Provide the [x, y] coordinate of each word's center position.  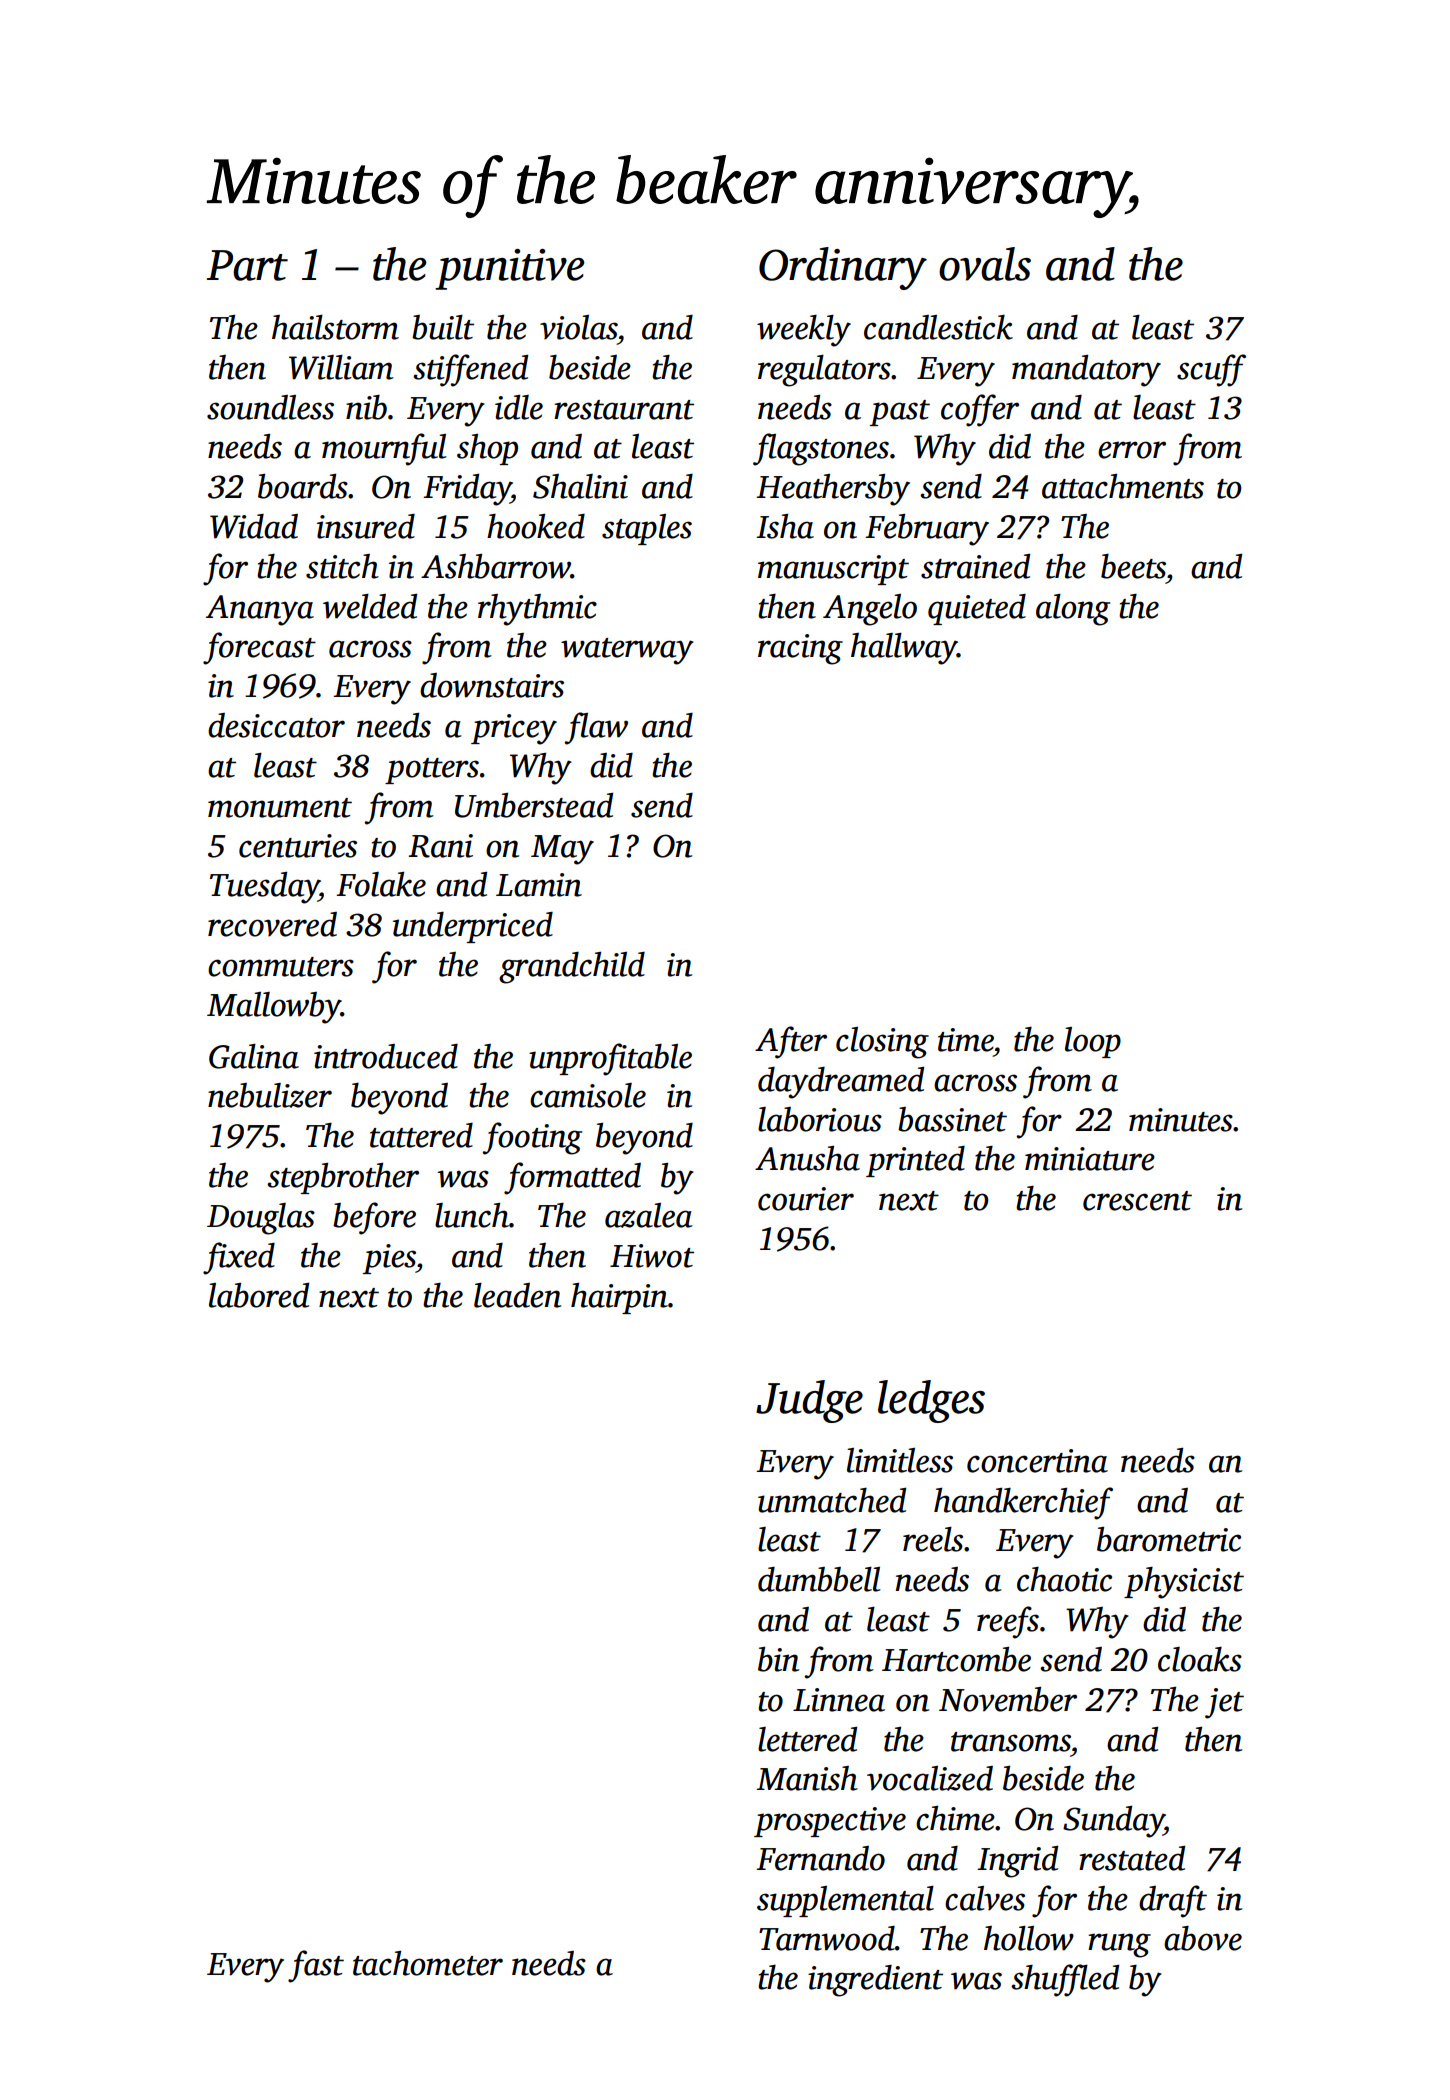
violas [578, 327]
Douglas [261, 1219]
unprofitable [610, 1059]
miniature [1090, 1159]
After [791, 1042]
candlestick [938, 327]
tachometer [428, 1963]
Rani [441, 846]
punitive [509, 269]
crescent [1137, 1201]
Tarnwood [827, 1938]
